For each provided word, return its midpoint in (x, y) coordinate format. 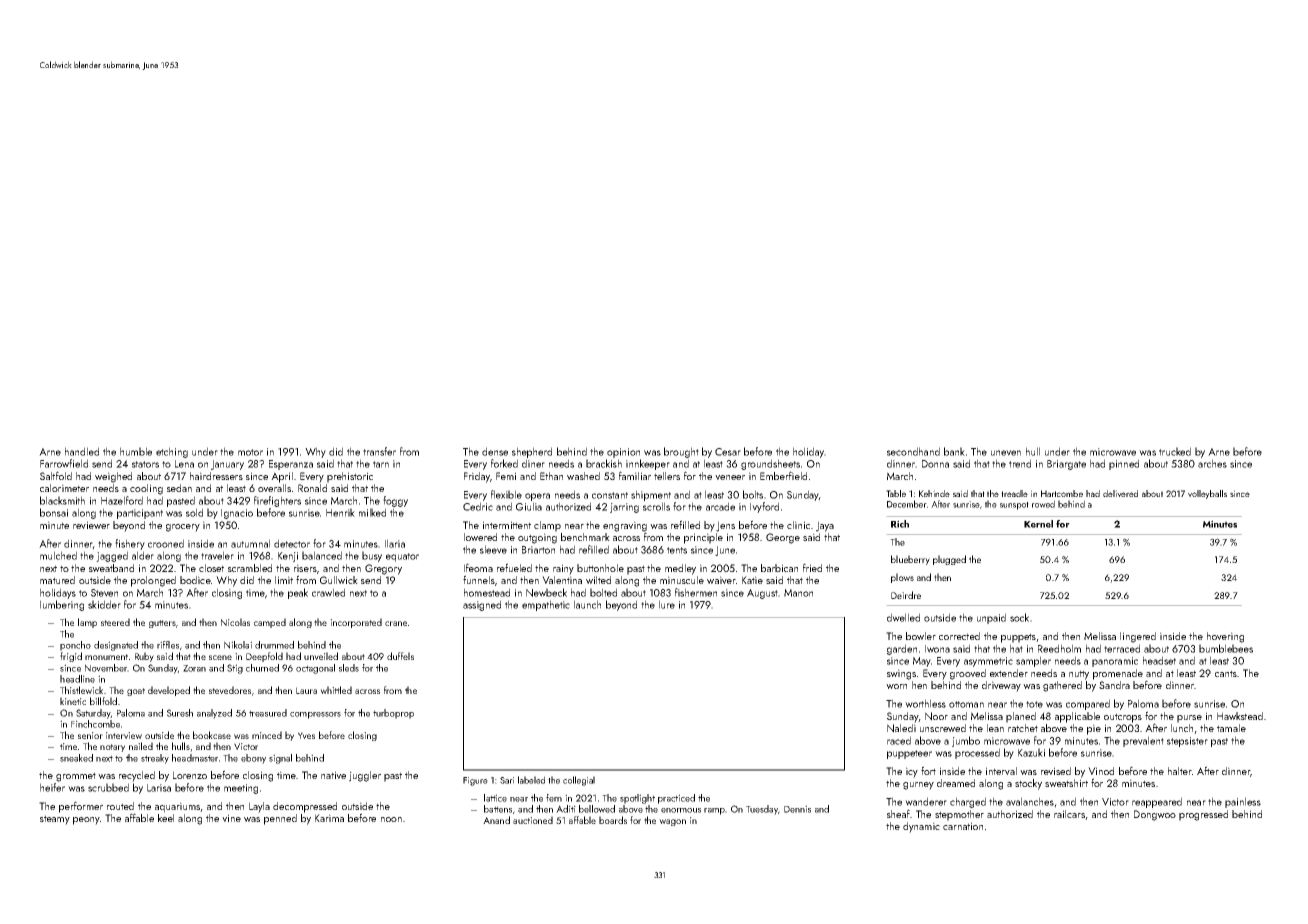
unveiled (321, 656)
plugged (949, 560)
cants (1226, 673)
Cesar (728, 452)
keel (166, 818)
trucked (1175, 451)
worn (896, 686)
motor (250, 452)
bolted (603, 592)
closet (211, 568)
